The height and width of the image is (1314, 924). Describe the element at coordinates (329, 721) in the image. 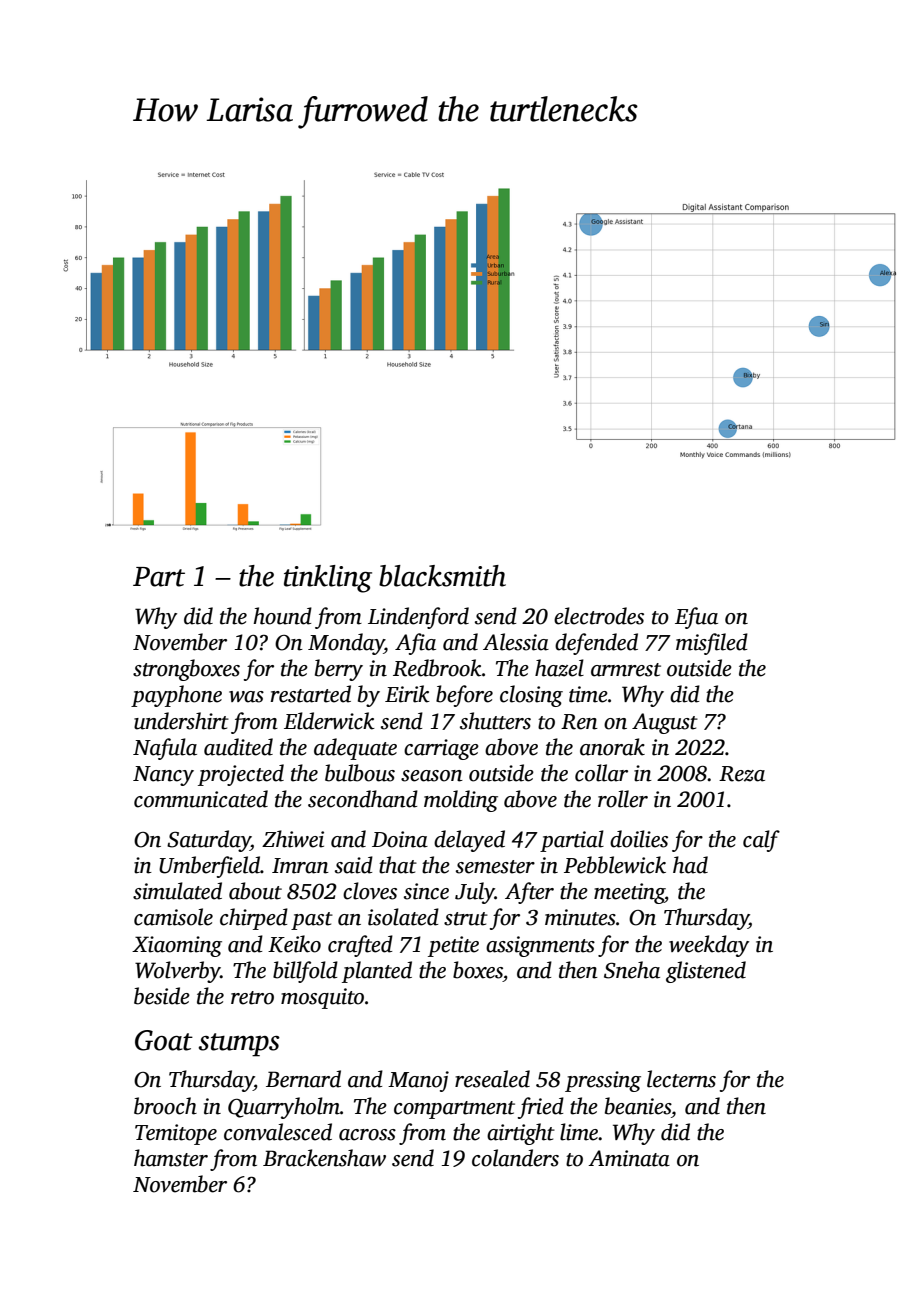

I see `Elderwick` at that location.
